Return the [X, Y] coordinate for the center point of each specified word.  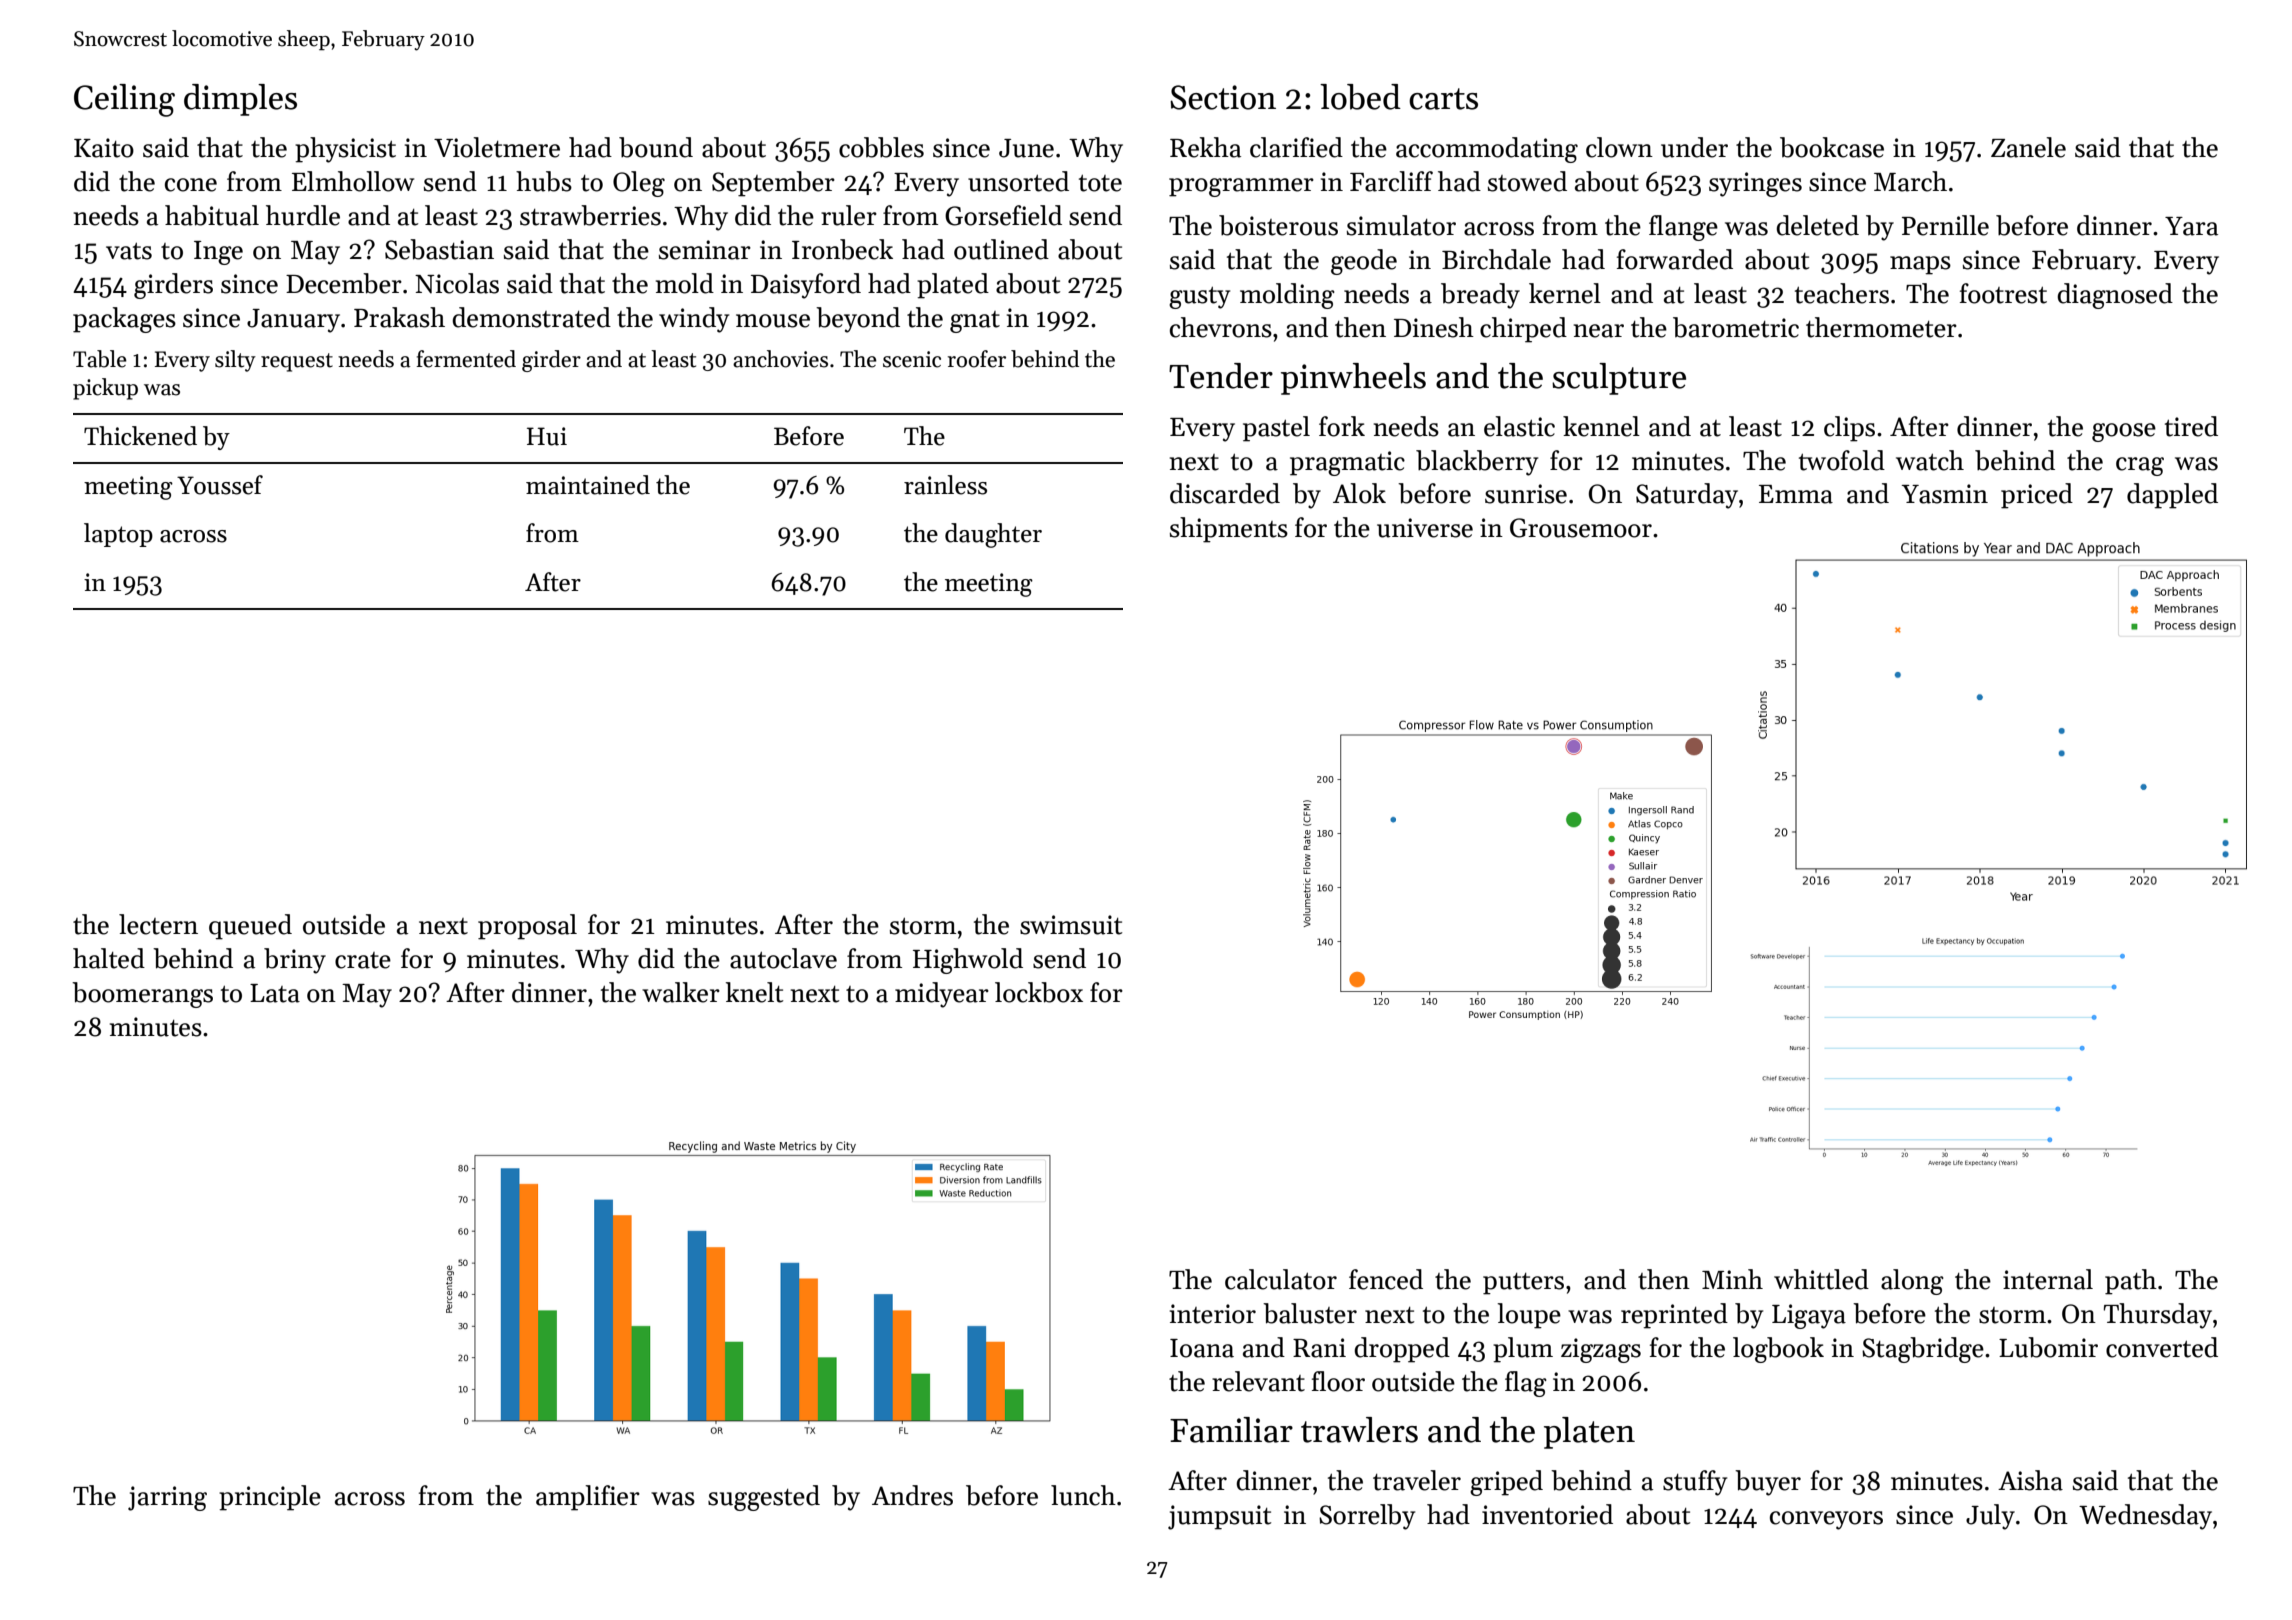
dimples [240, 100]
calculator [1281, 1279]
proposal [527, 927]
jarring [167, 1498]
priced [2037, 496]
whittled [1821, 1279]
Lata [275, 993]
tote [1100, 183]
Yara [2191, 226]
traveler [1417, 1480]
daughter [993, 535]
